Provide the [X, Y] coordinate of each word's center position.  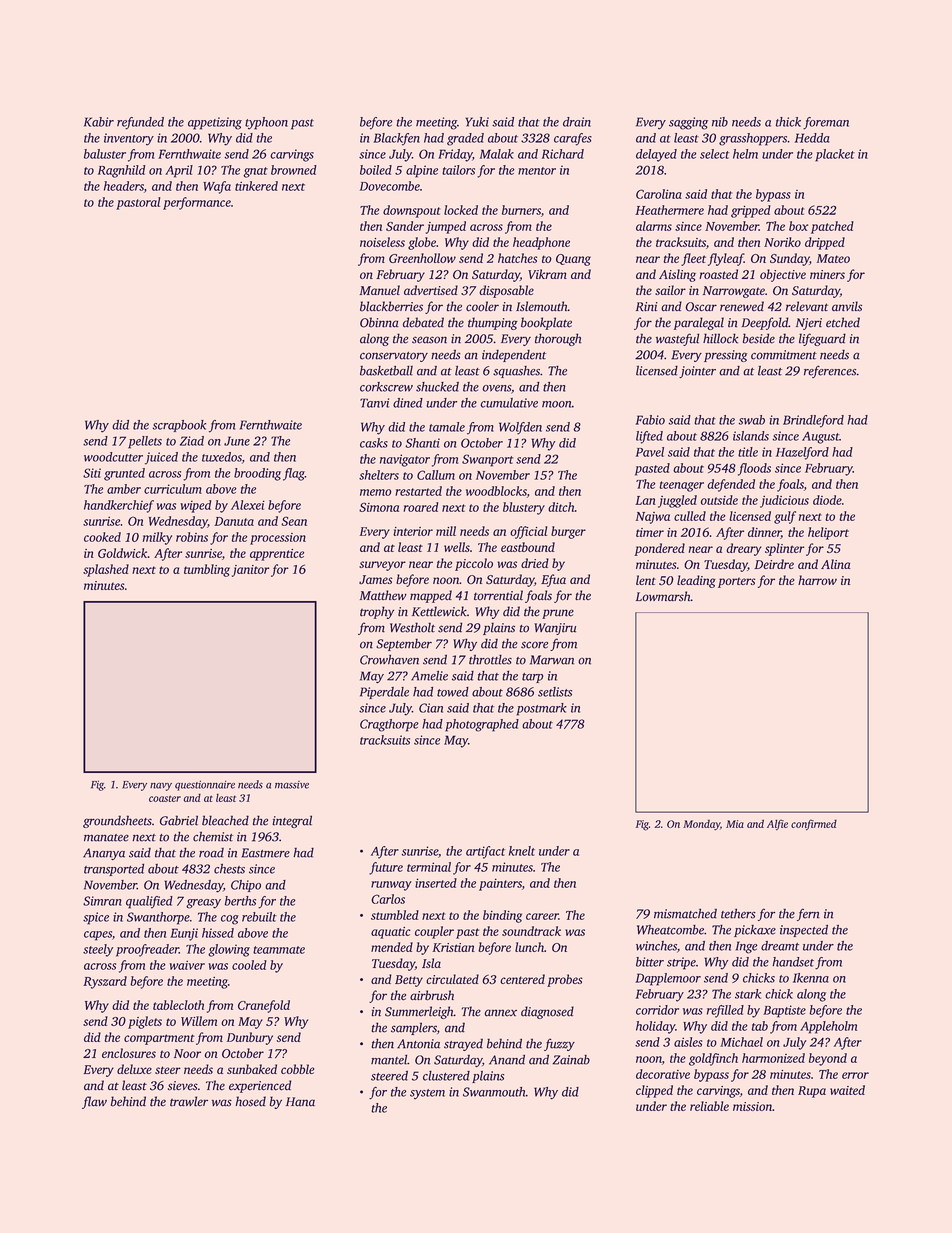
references [830, 371]
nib [720, 122]
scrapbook [179, 426]
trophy [377, 612]
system [427, 1094]
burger [568, 532]
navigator [405, 460]
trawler [189, 1101]
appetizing [215, 123]
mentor [537, 171]
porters [736, 582]
